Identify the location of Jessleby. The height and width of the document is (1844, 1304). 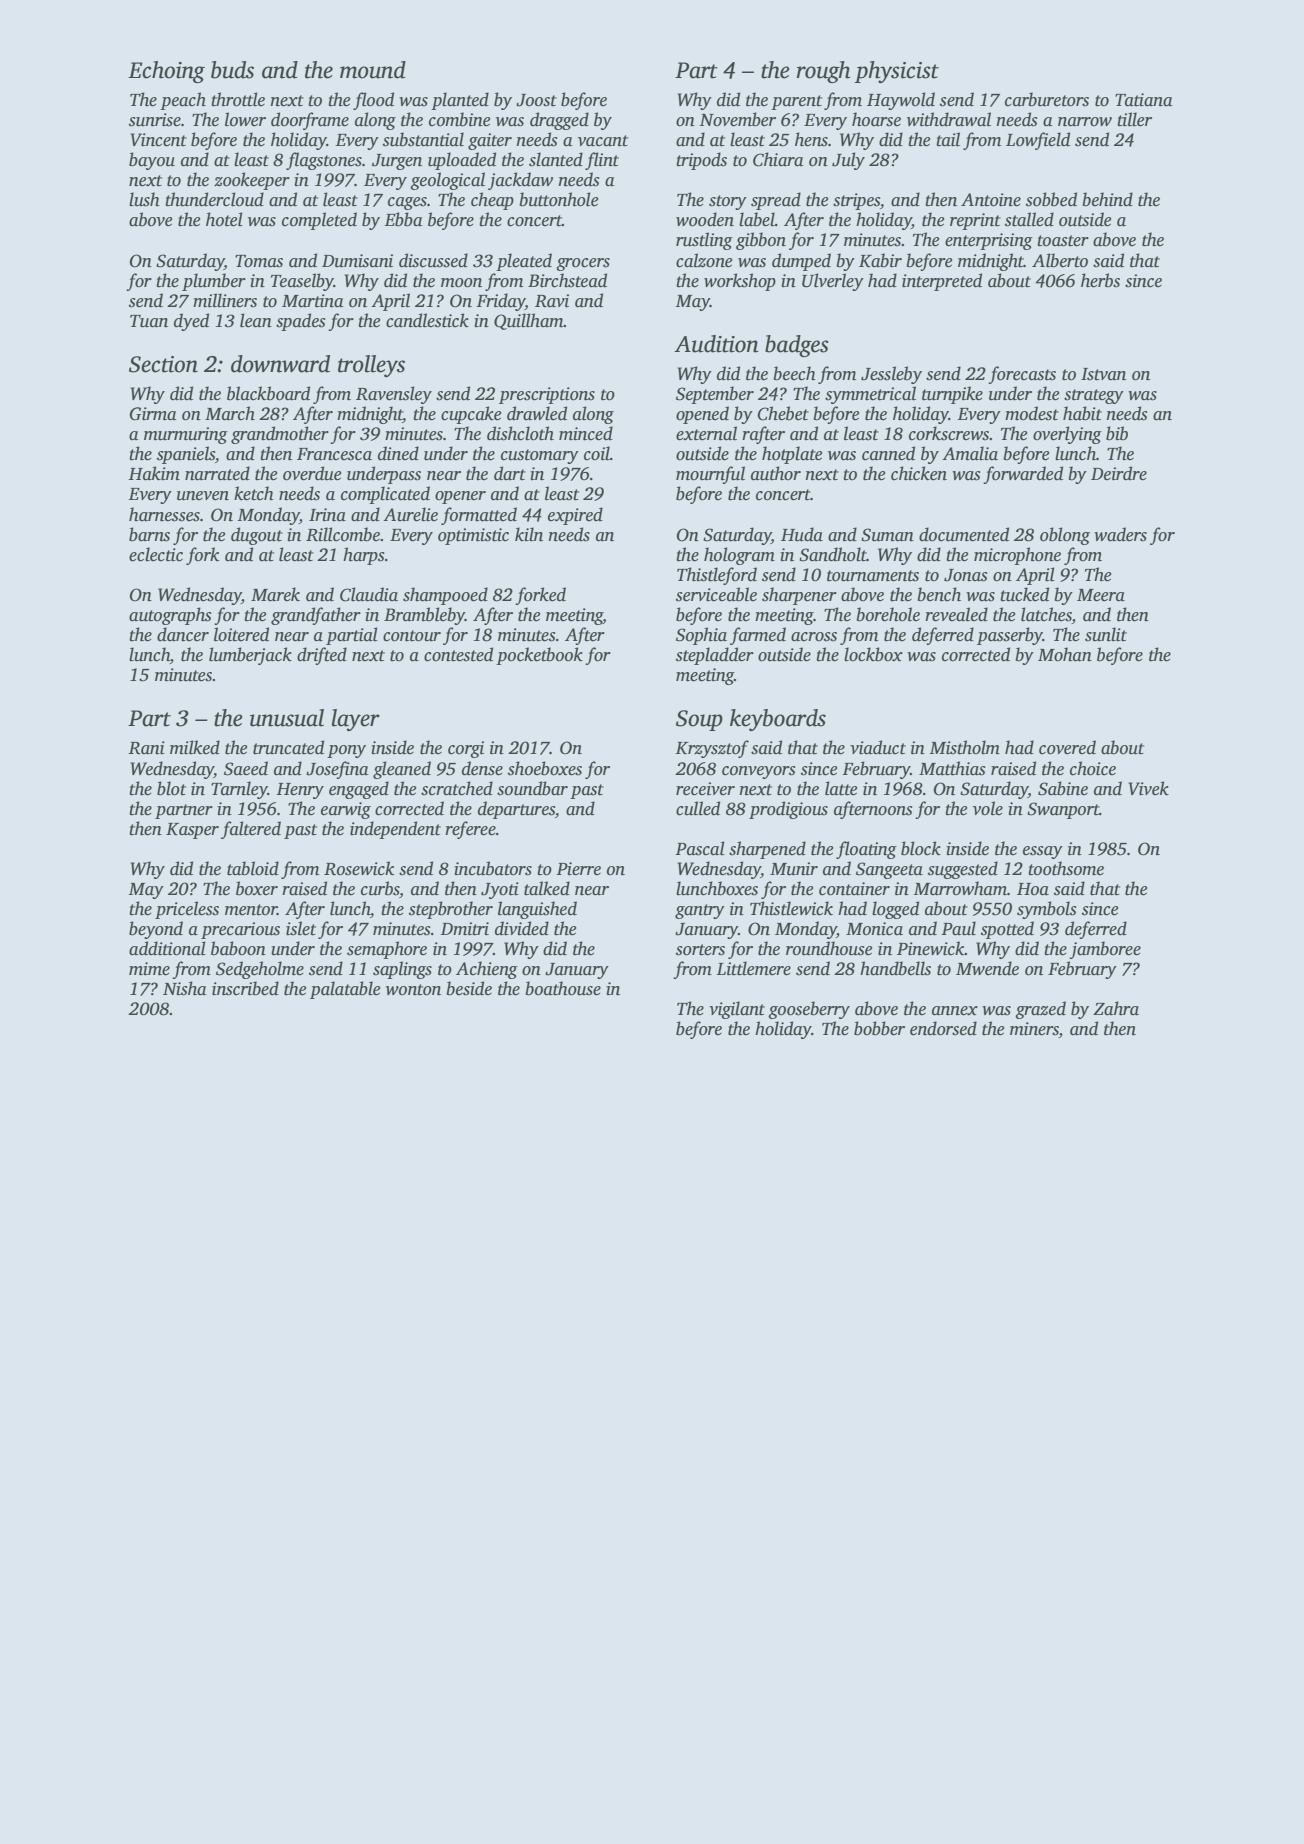
(891, 375).
